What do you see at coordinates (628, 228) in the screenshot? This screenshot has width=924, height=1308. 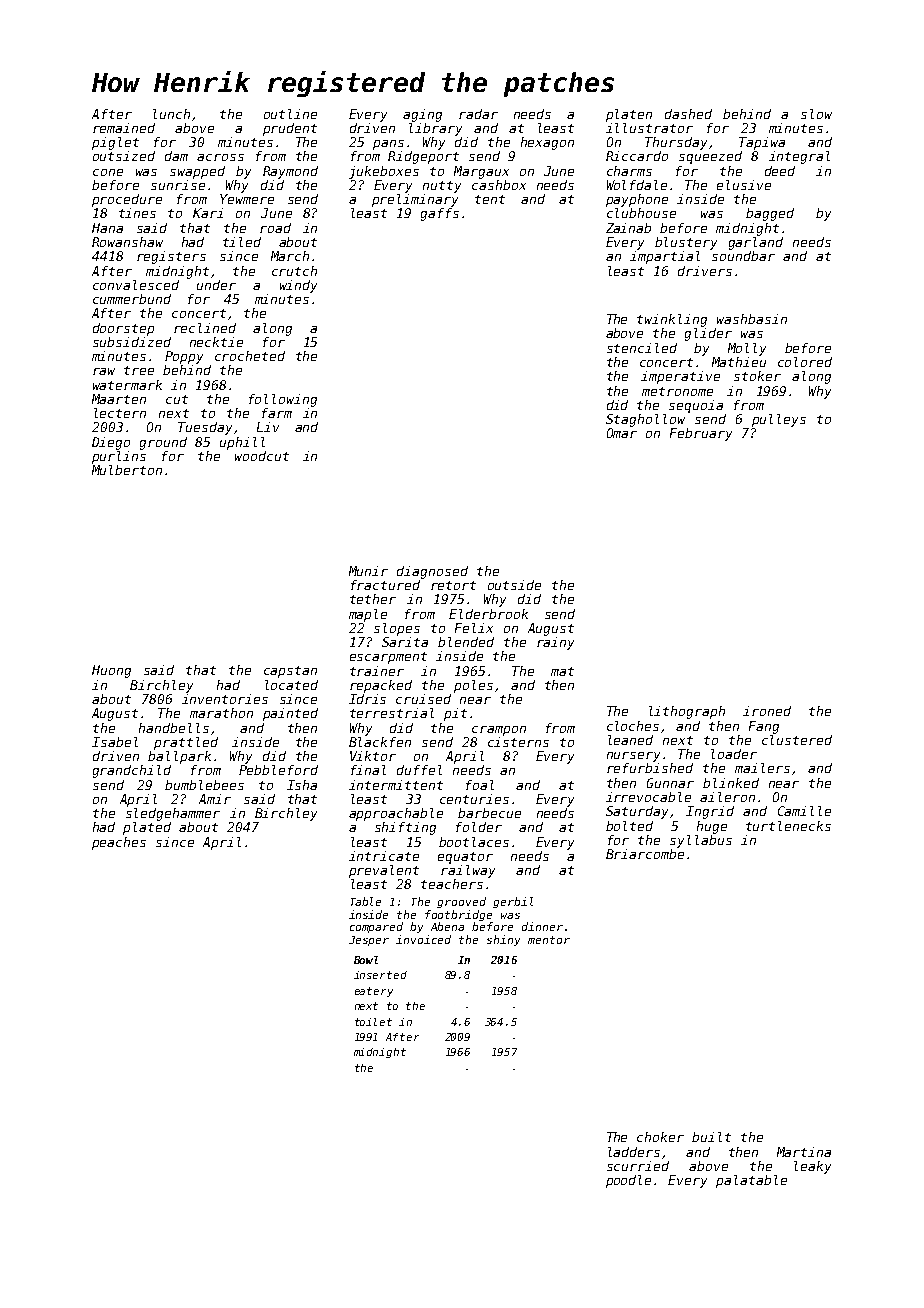 I see `Zainab` at bounding box center [628, 228].
